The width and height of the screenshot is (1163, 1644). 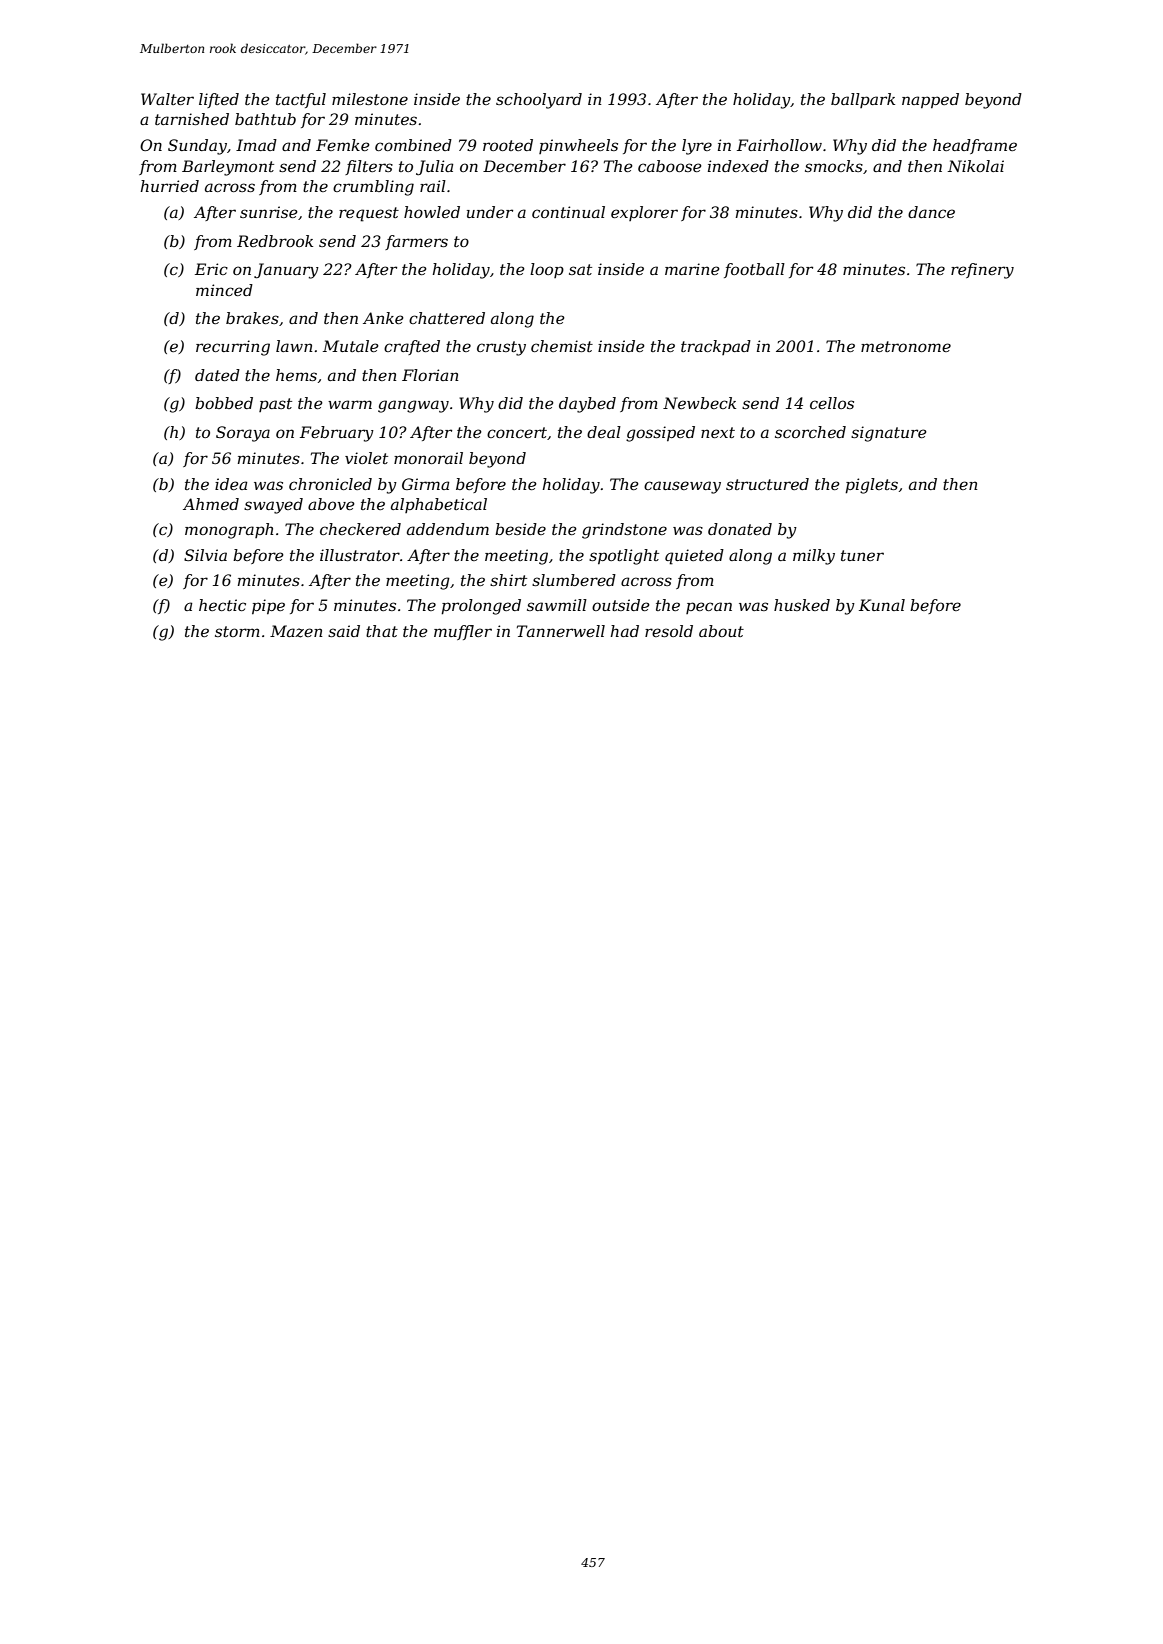 I want to click on metronome, so click(x=906, y=346).
